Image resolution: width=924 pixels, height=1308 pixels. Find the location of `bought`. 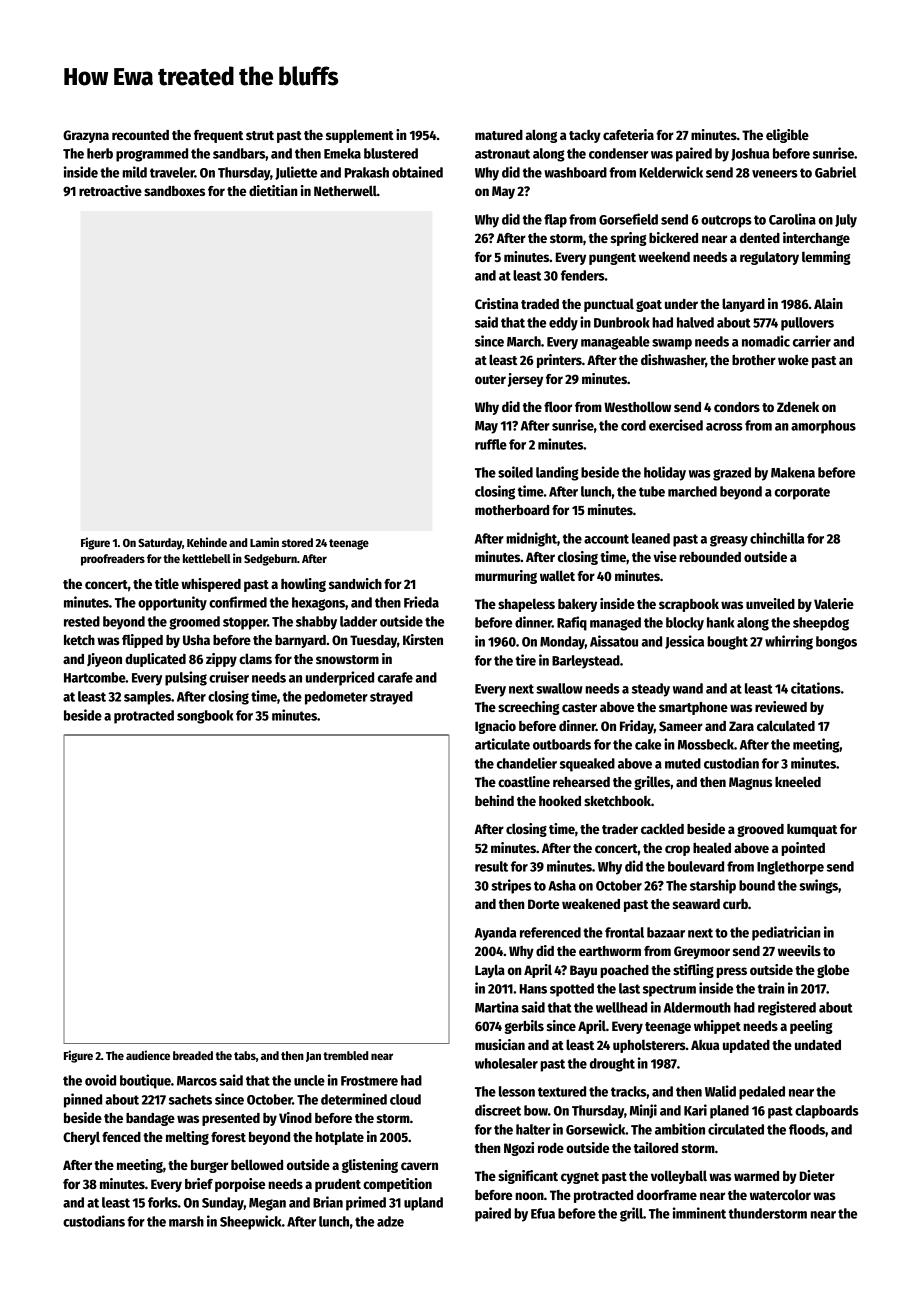

bought is located at coordinates (727, 643).
